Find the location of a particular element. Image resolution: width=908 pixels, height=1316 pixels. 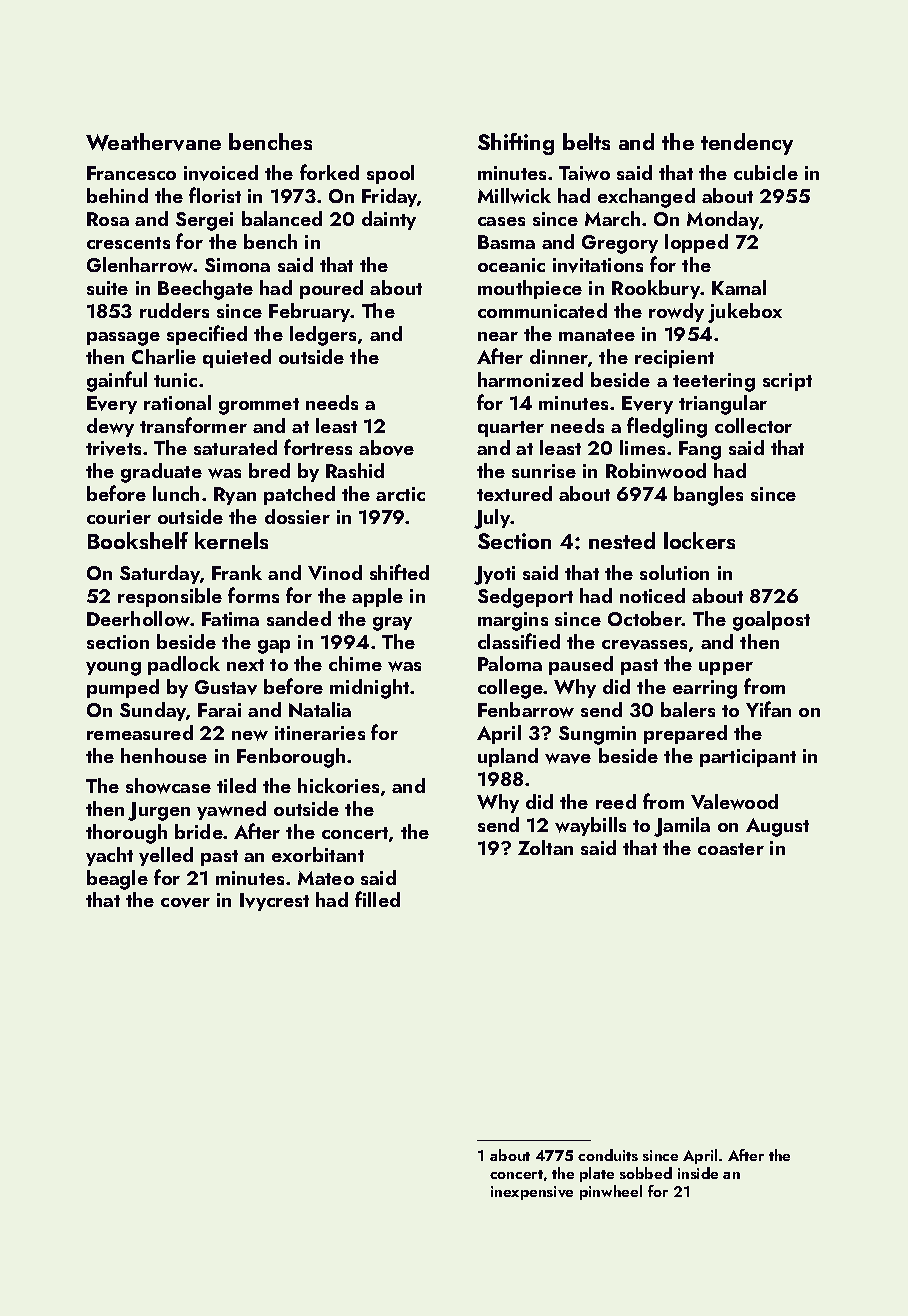

inexpensive is located at coordinates (532, 1193).
